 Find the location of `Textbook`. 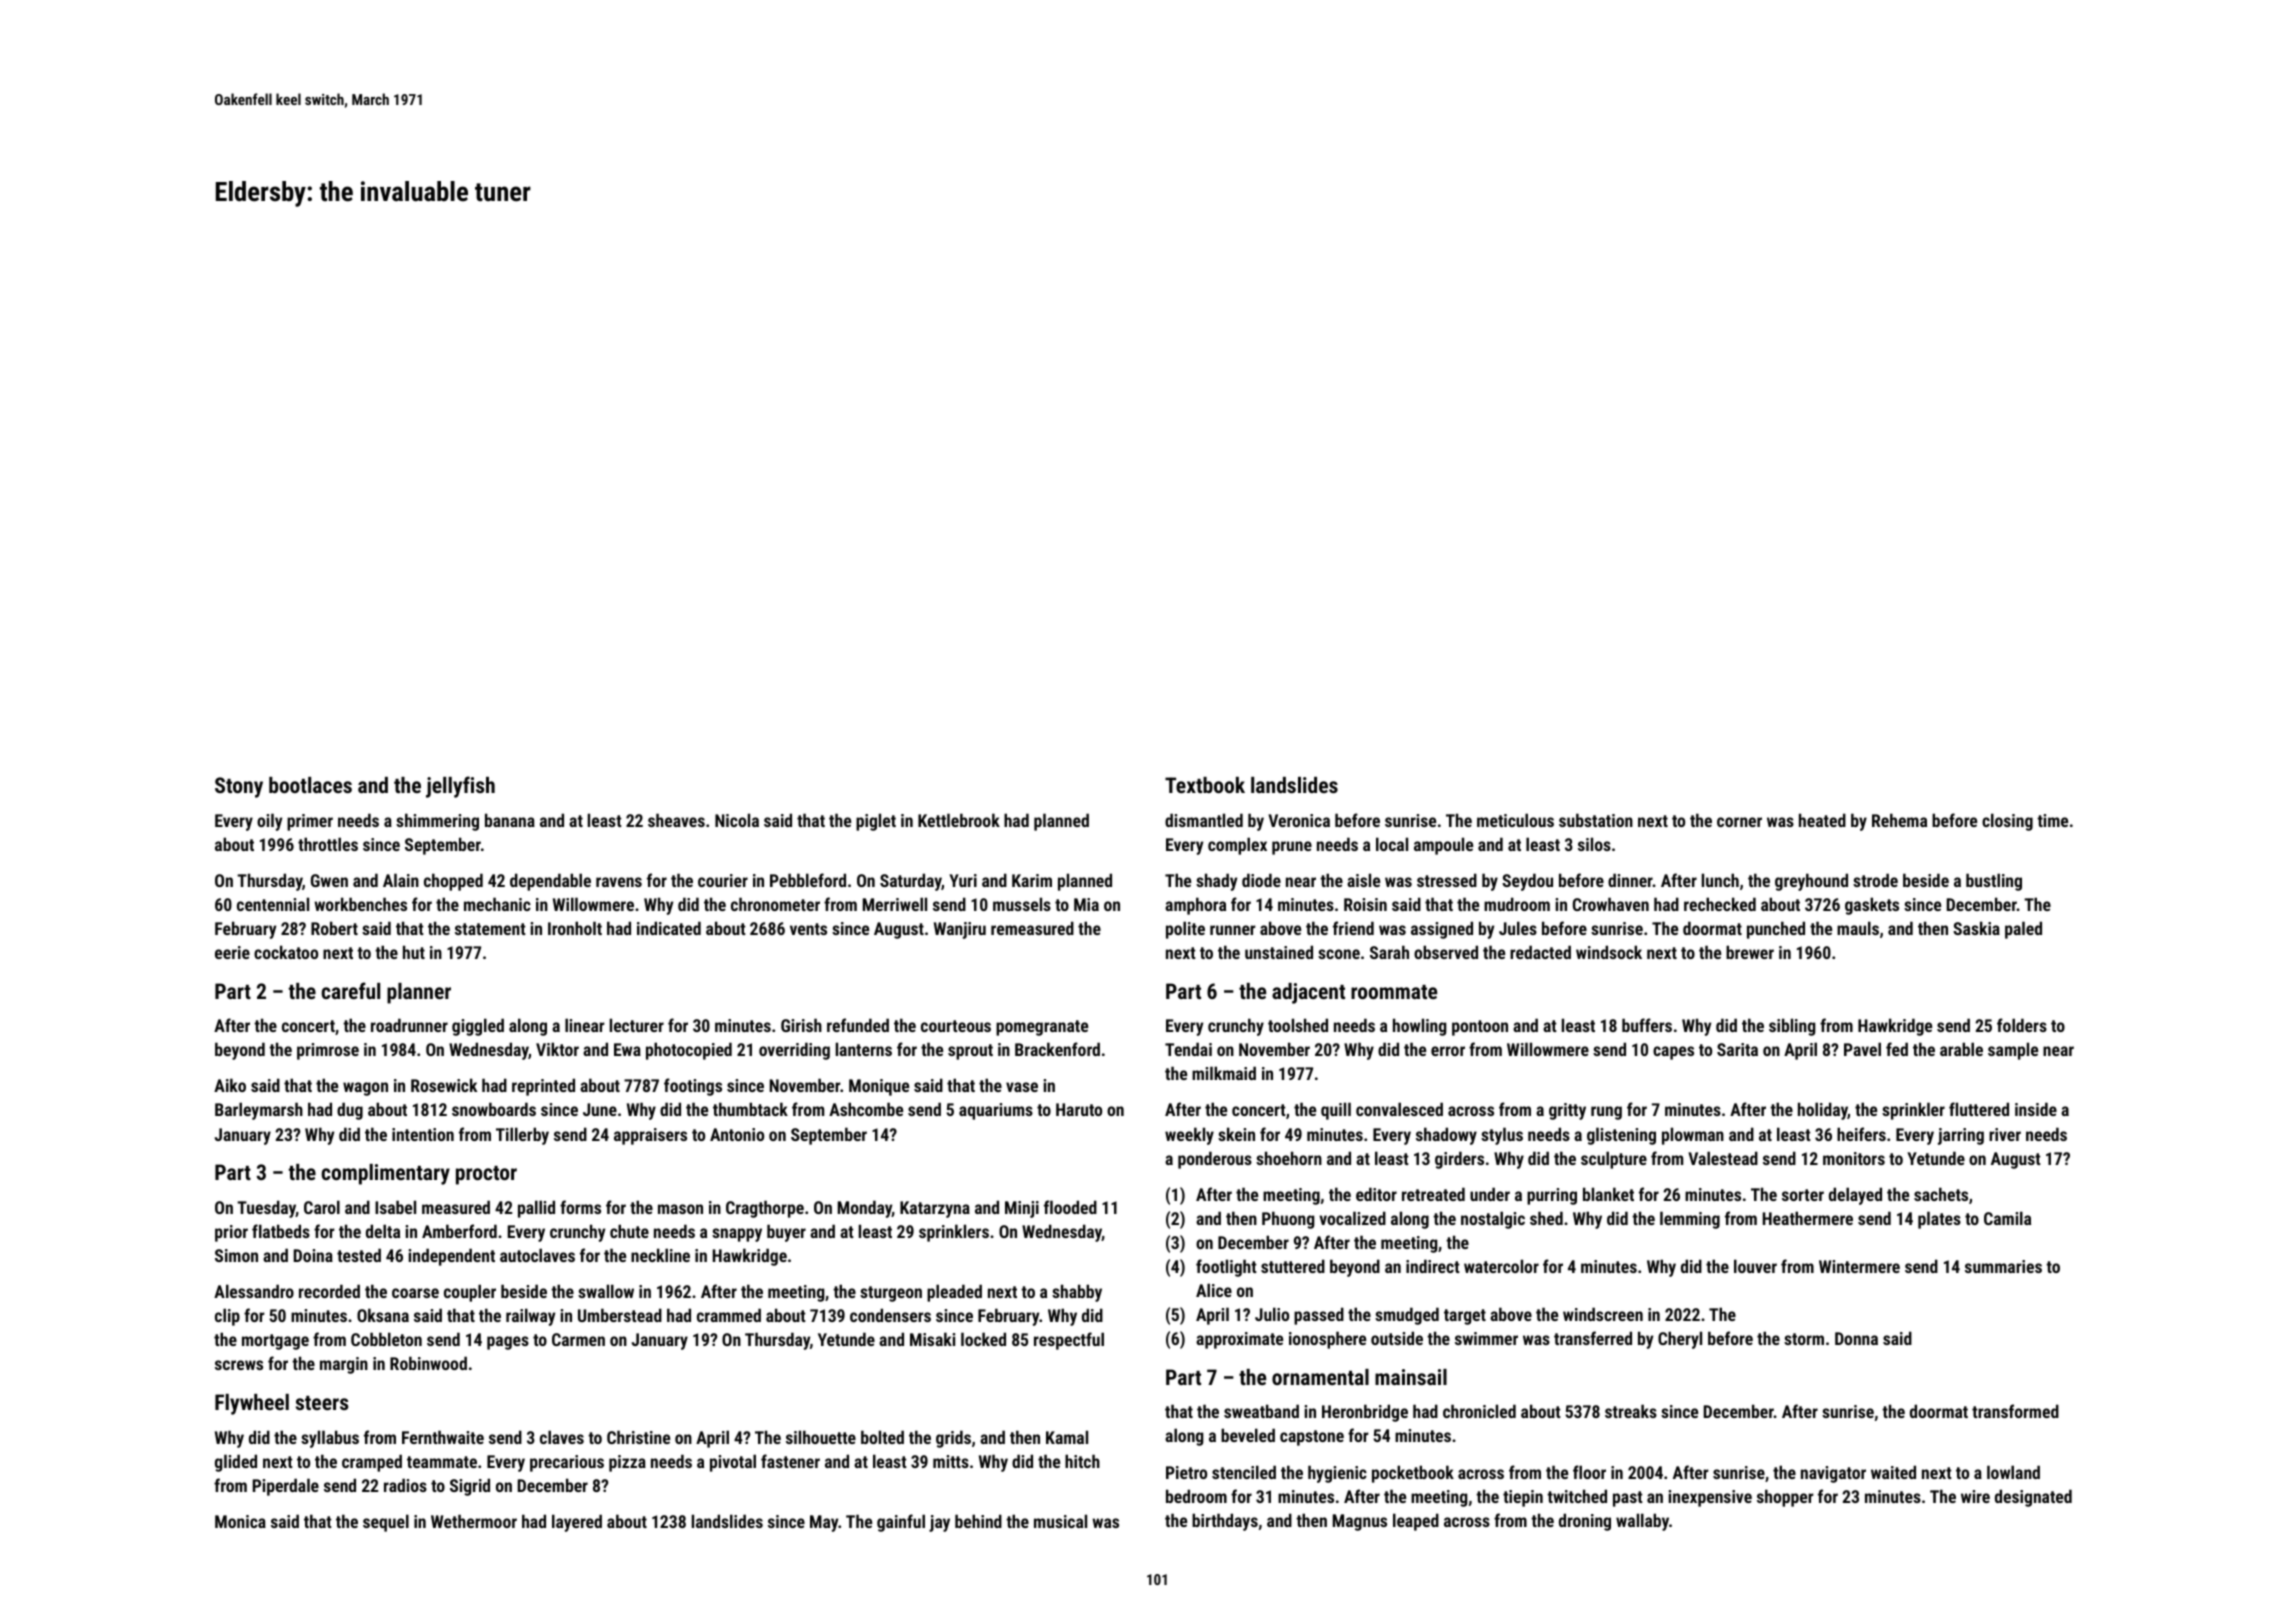

Textbook is located at coordinates (1205, 785).
